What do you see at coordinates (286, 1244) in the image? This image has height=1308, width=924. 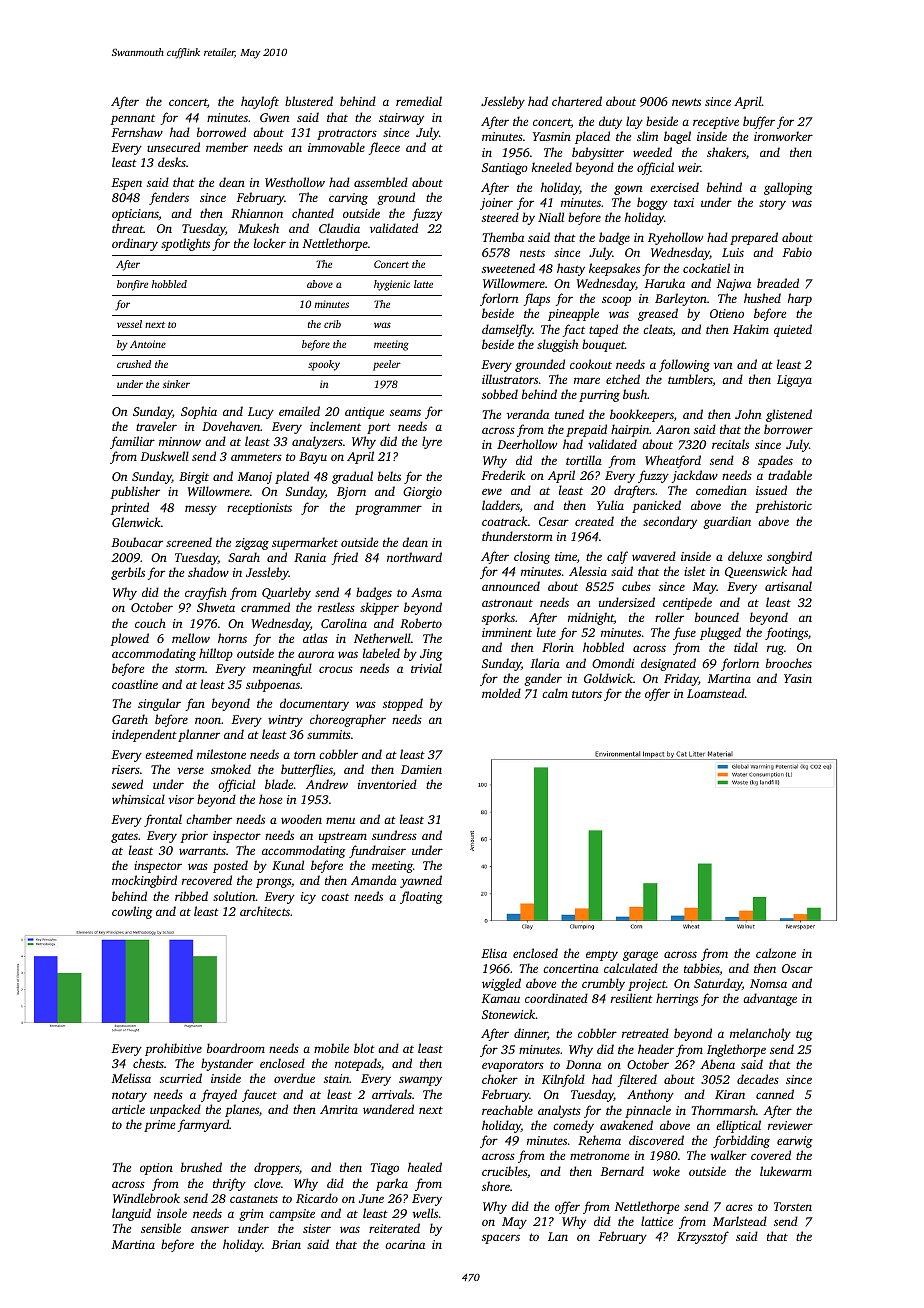 I see `Brian` at bounding box center [286, 1244].
